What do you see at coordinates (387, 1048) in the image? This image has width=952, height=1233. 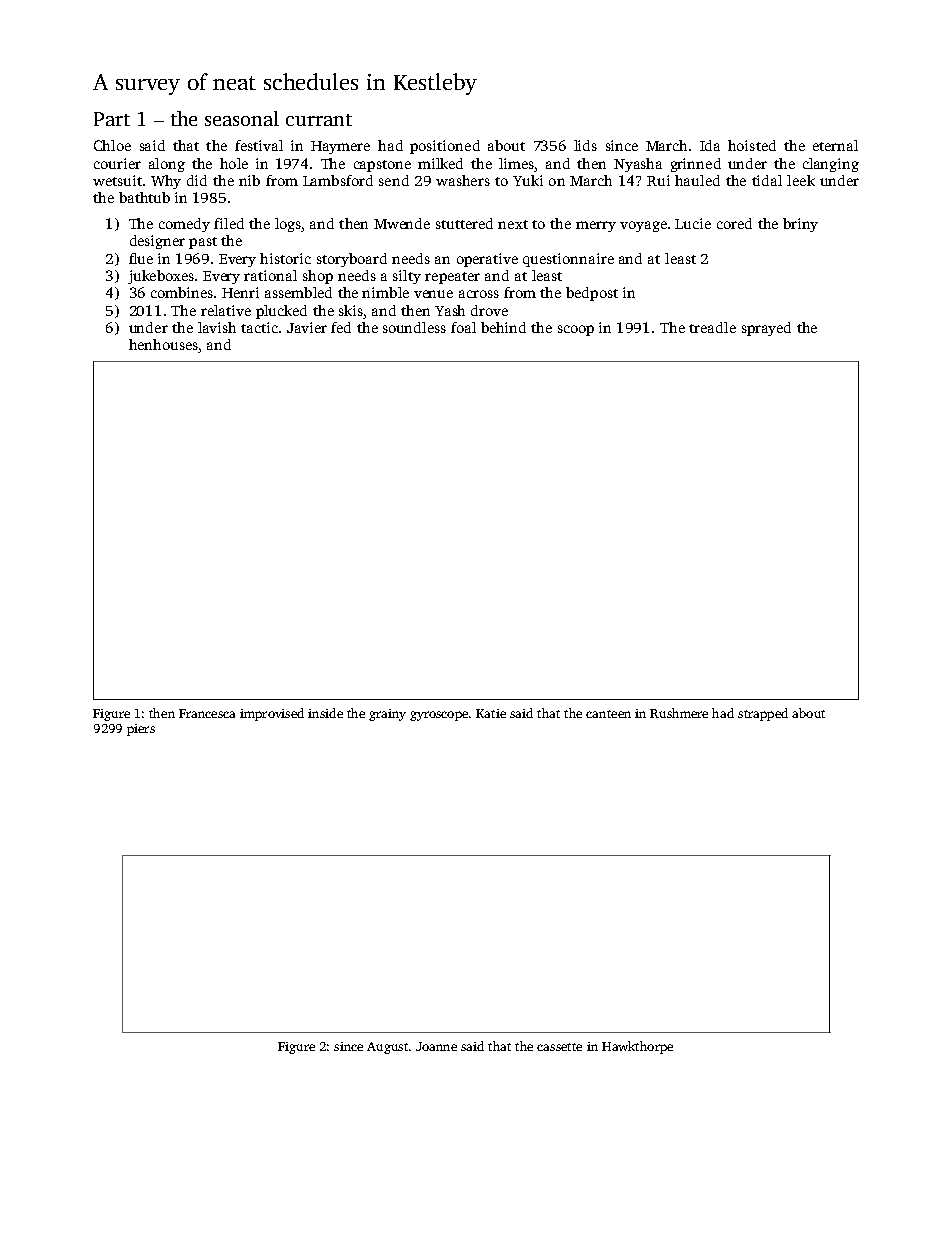 I see `August` at bounding box center [387, 1048].
